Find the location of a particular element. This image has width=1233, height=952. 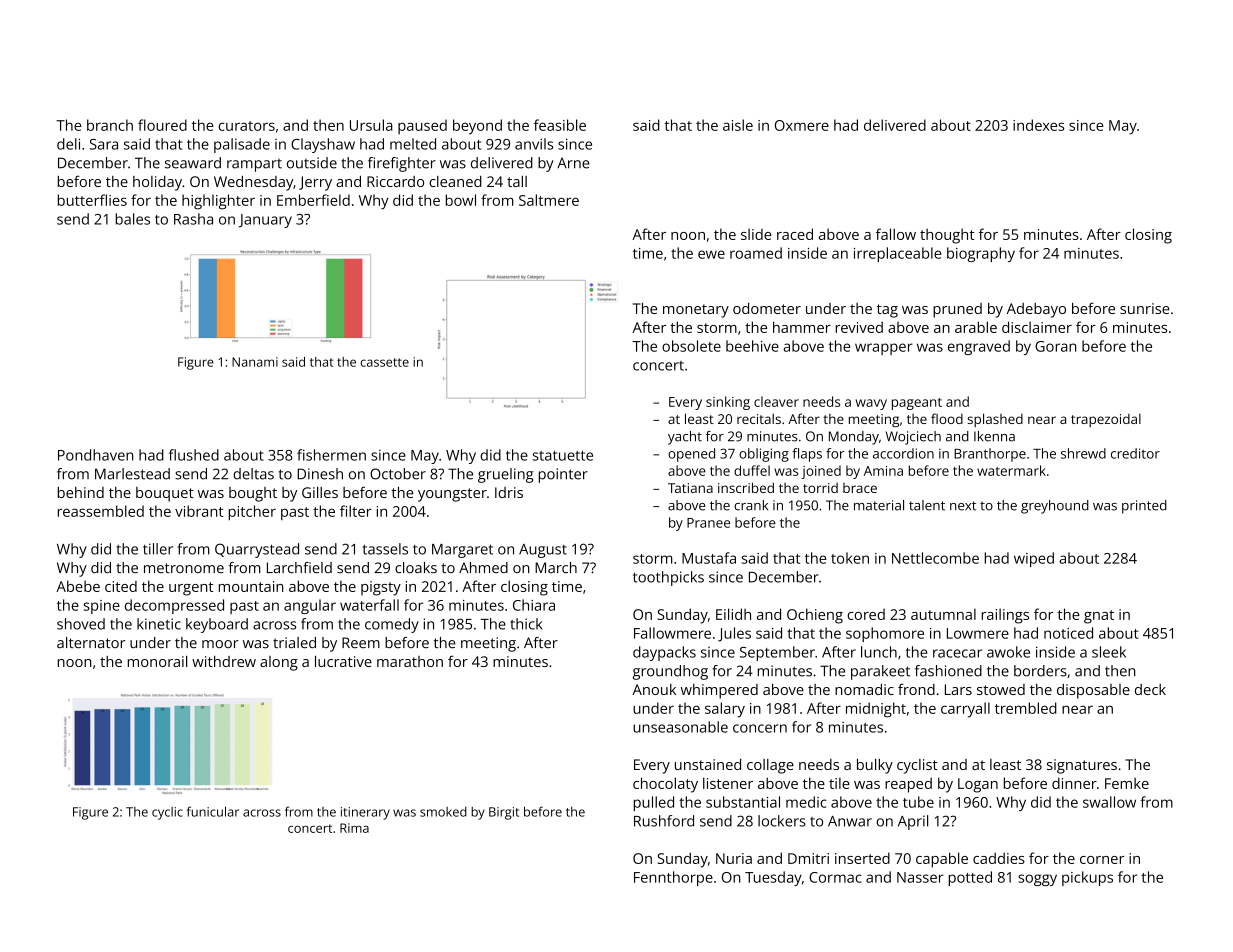

cassette is located at coordinates (384, 362).
